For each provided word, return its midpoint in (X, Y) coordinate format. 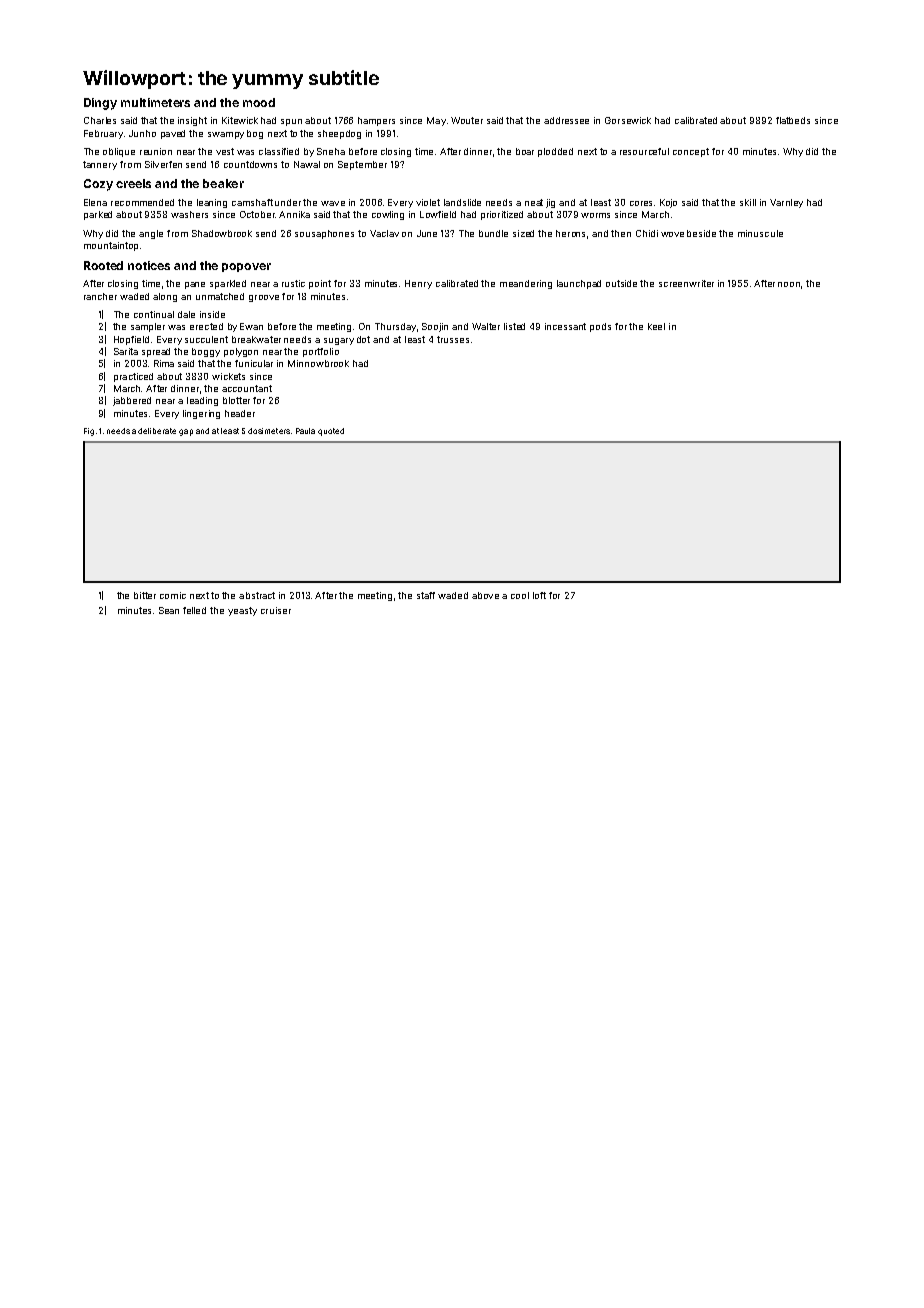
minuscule (760, 233)
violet (428, 202)
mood (259, 102)
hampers (376, 121)
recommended (142, 202)
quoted (331, 432)
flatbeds (793, 120)
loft (539, 595)
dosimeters (269, 431)
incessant (565, 326)
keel (656, 326)
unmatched (220, 296)
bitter (145, 595)
